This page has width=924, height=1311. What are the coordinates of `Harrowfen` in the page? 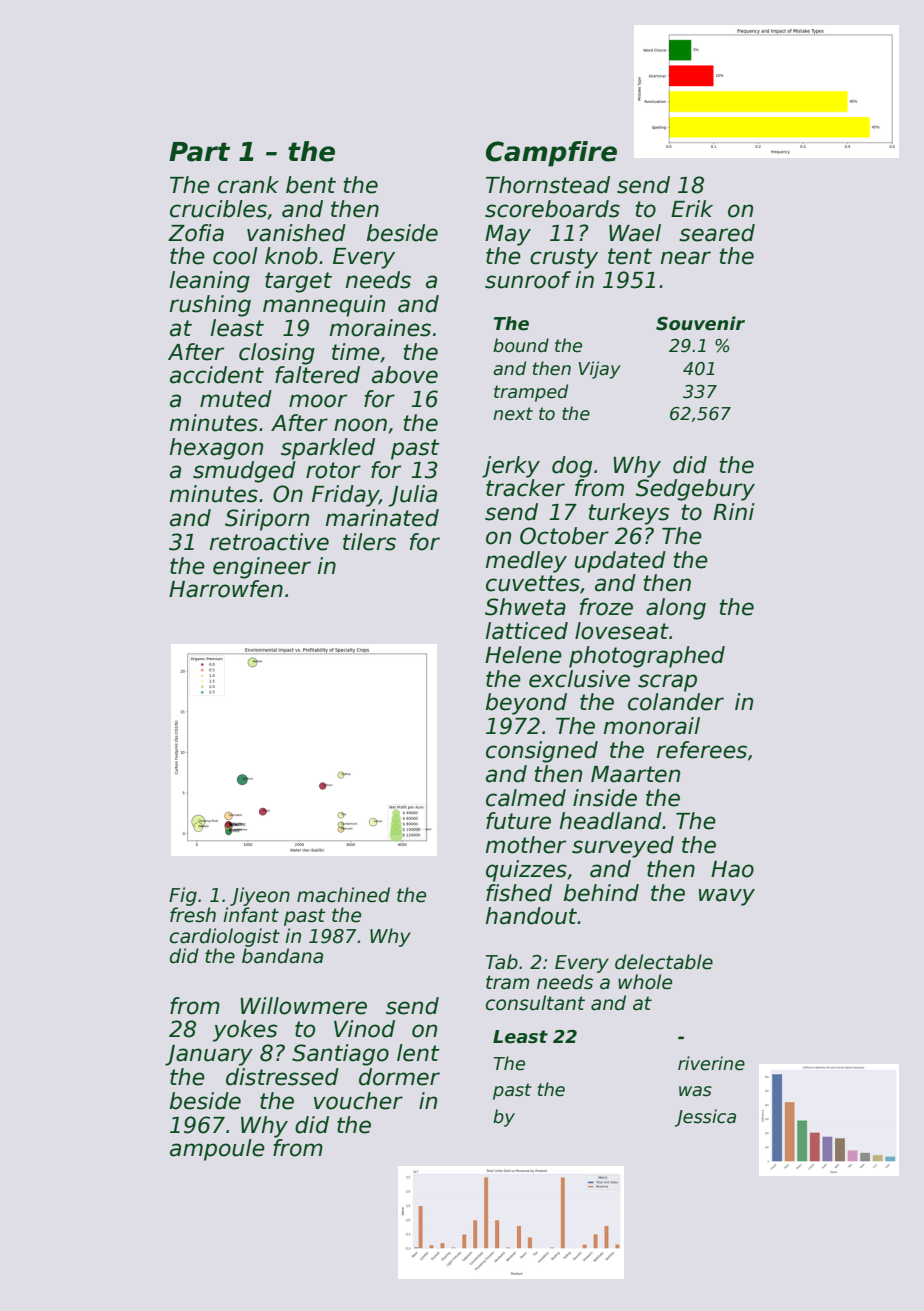 It's located at (226, 589).
